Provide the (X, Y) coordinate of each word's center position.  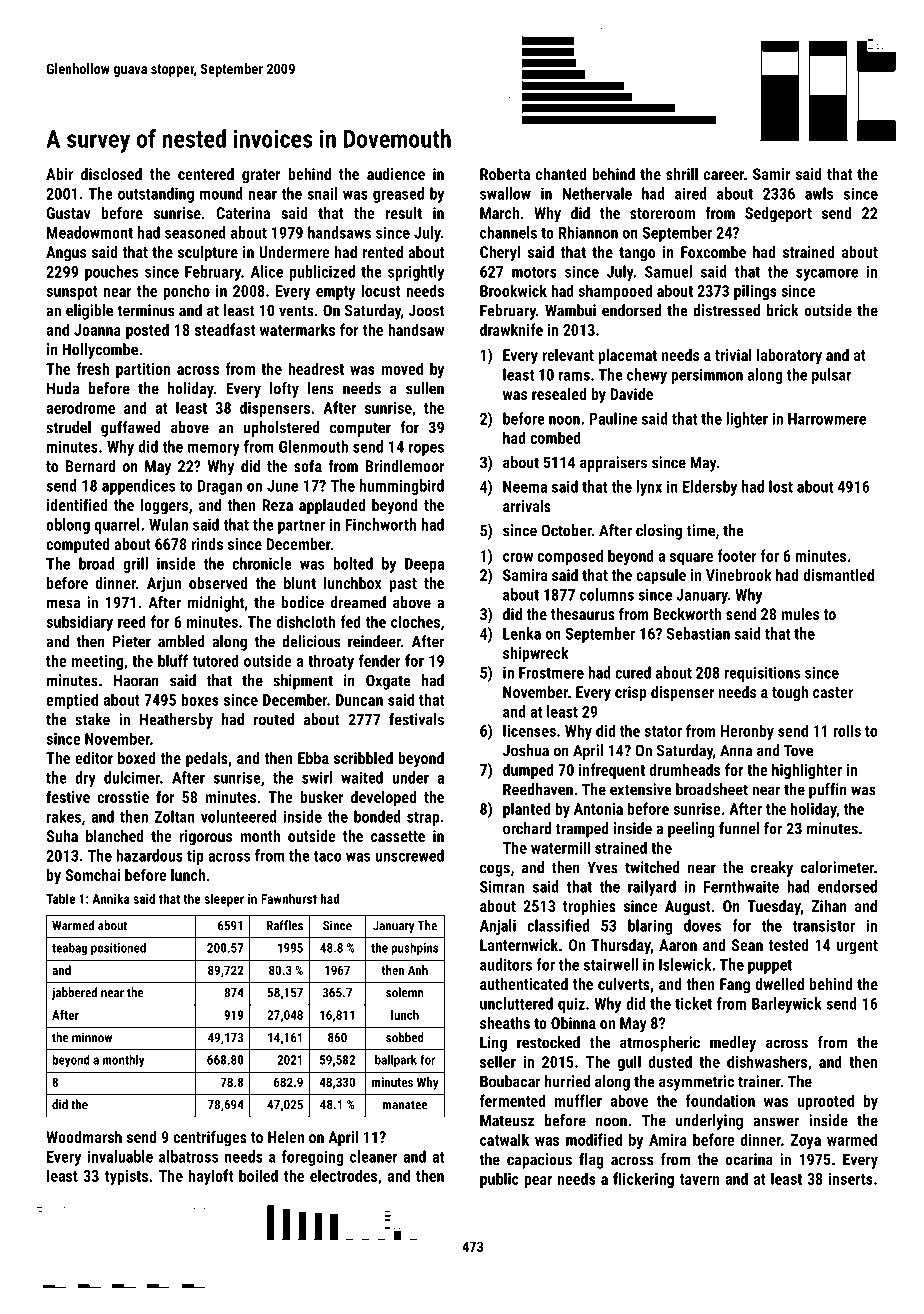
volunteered (239, 816)
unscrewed (409, 855)
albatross (188, 1156)
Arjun (164, 585)
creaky (772, 869)
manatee (405, 1105)
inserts (851, 1179)
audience (396, 174)
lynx (649, 488)
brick (783, 310)
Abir (59, 174)
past (403, 585)
